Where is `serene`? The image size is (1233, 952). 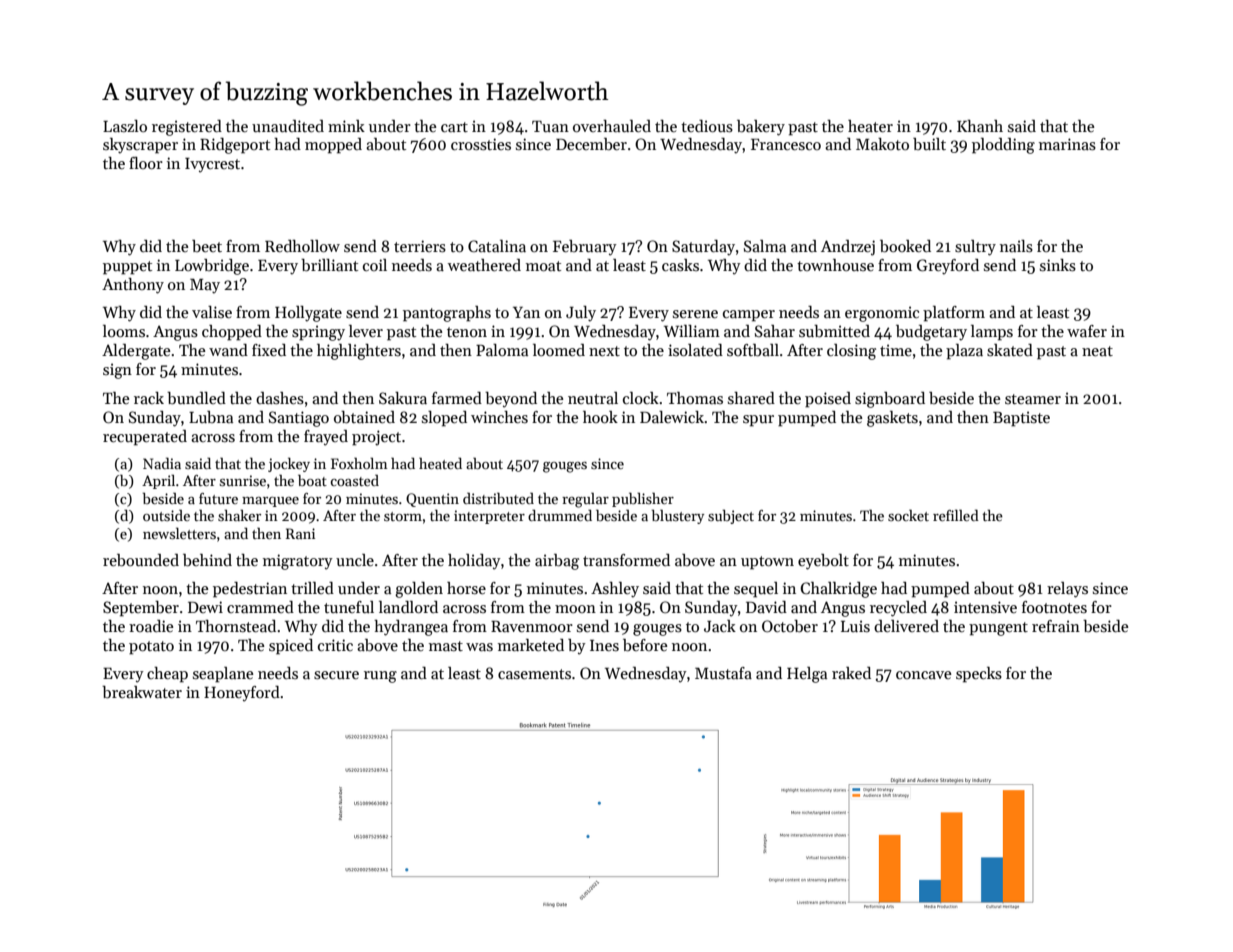
serene is located at coordinates (695, 314).
